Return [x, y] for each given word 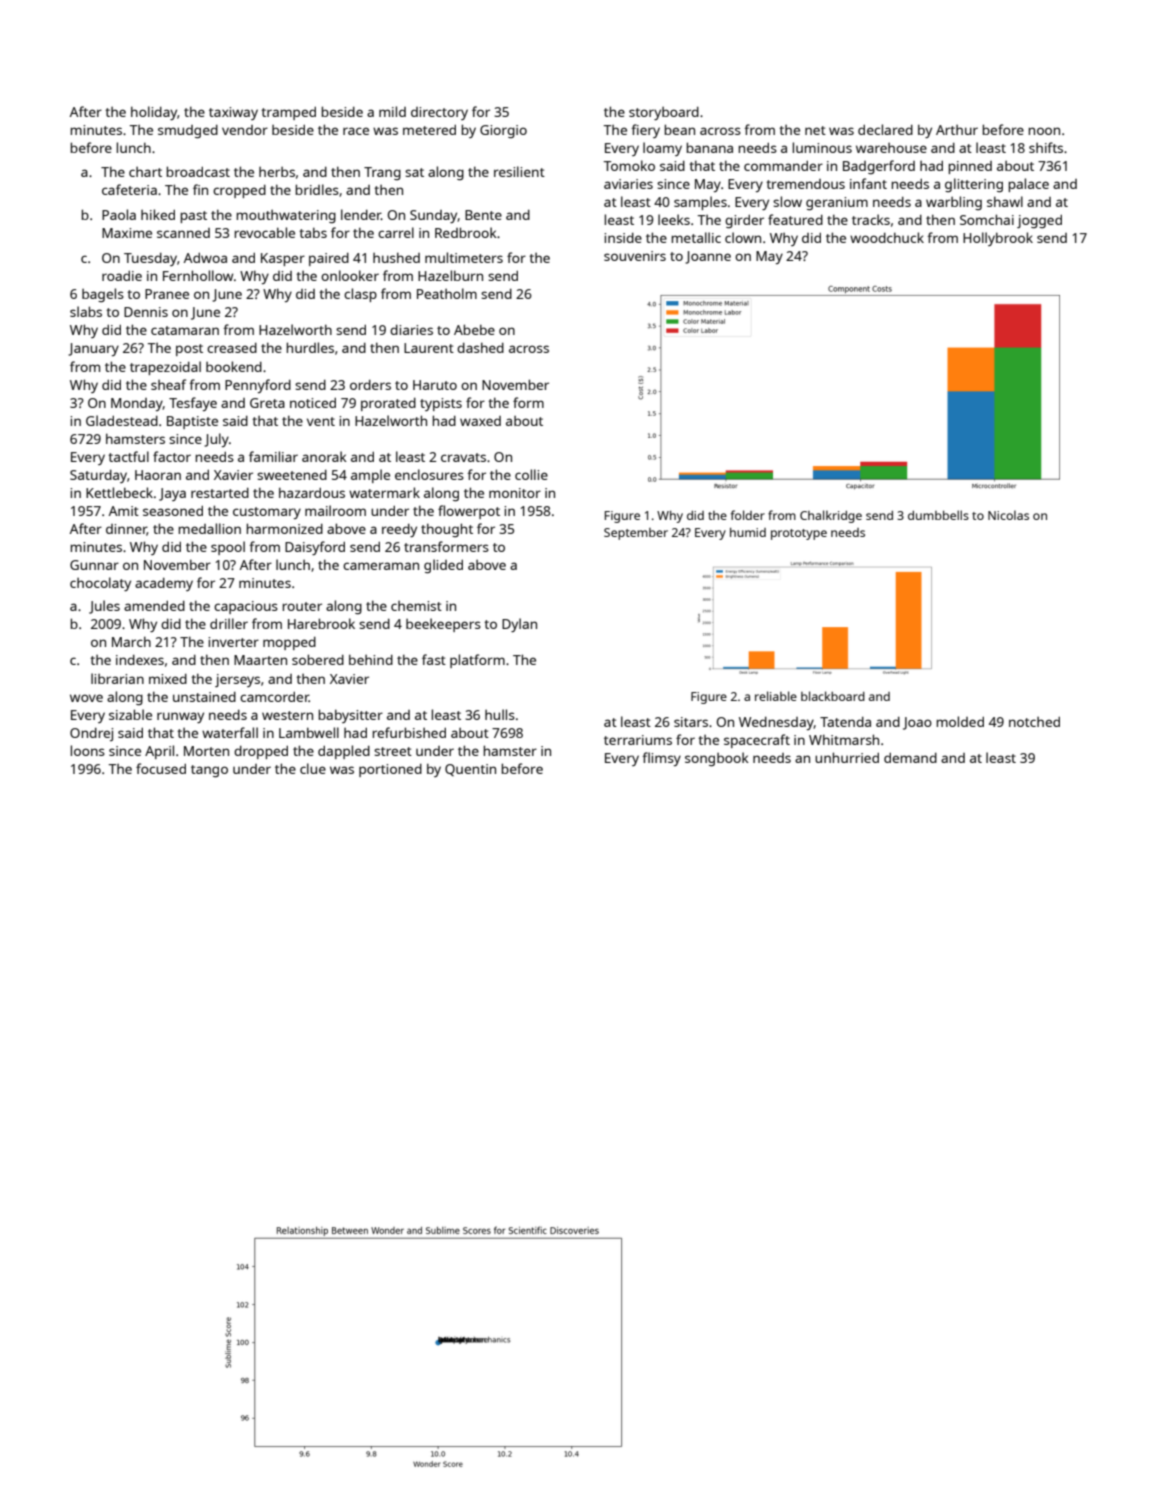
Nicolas [1008, 515]
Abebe [474, 329]
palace [1028, 185]
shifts [1046, 147]
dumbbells [938, 515]
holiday [154, 113]
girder [744, 221]
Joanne [708, 257]
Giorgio [503, 131]
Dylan [519, 625]
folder [748, 515]
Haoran [158, 475]
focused [161, 768]
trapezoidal [165, 368]
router [302, 606]
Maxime [127, 233]
